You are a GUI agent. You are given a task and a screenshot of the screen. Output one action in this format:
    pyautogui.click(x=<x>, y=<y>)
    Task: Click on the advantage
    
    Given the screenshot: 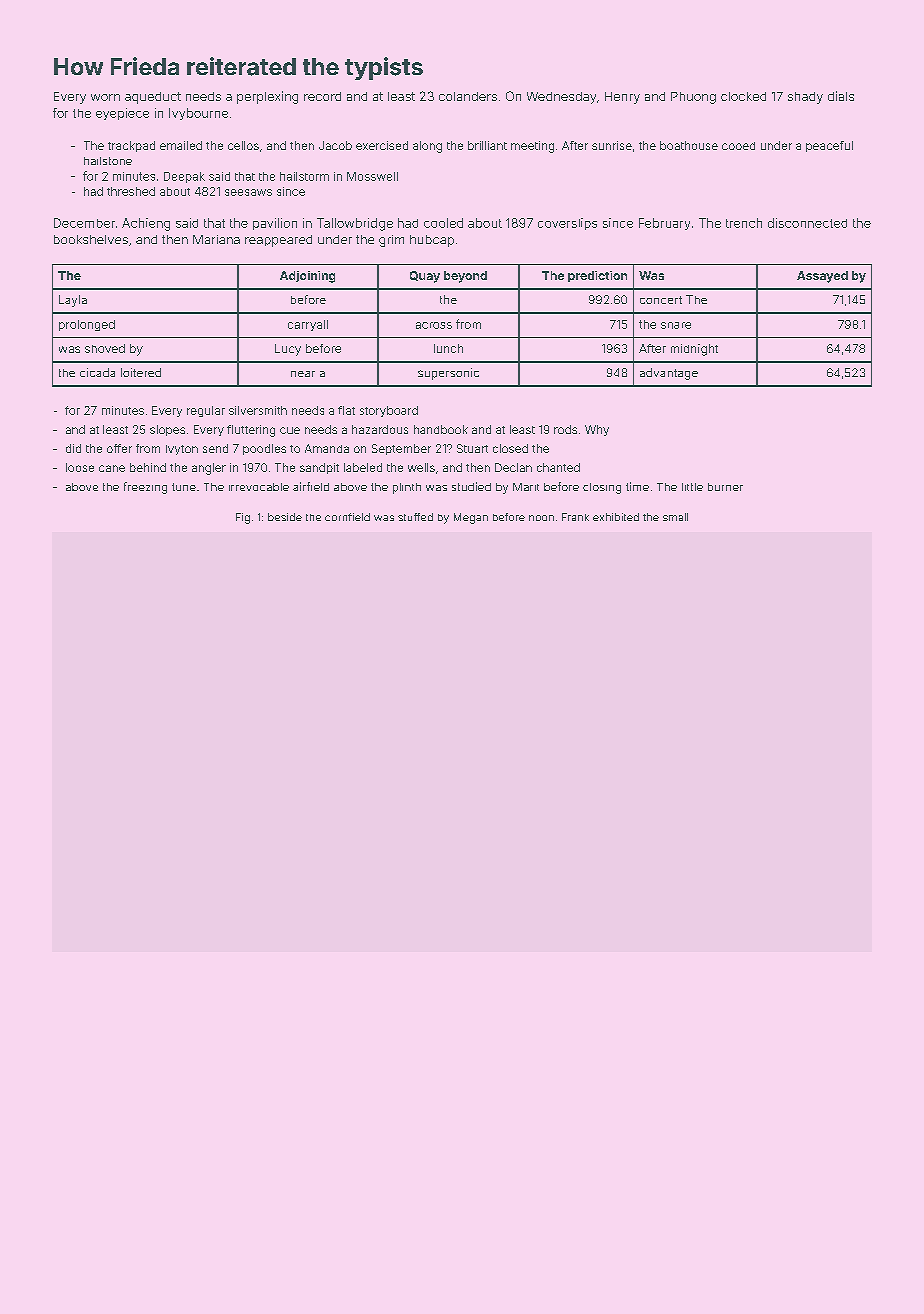 What is the action you would take?
    pyautogui.click(x=669, y=374)
